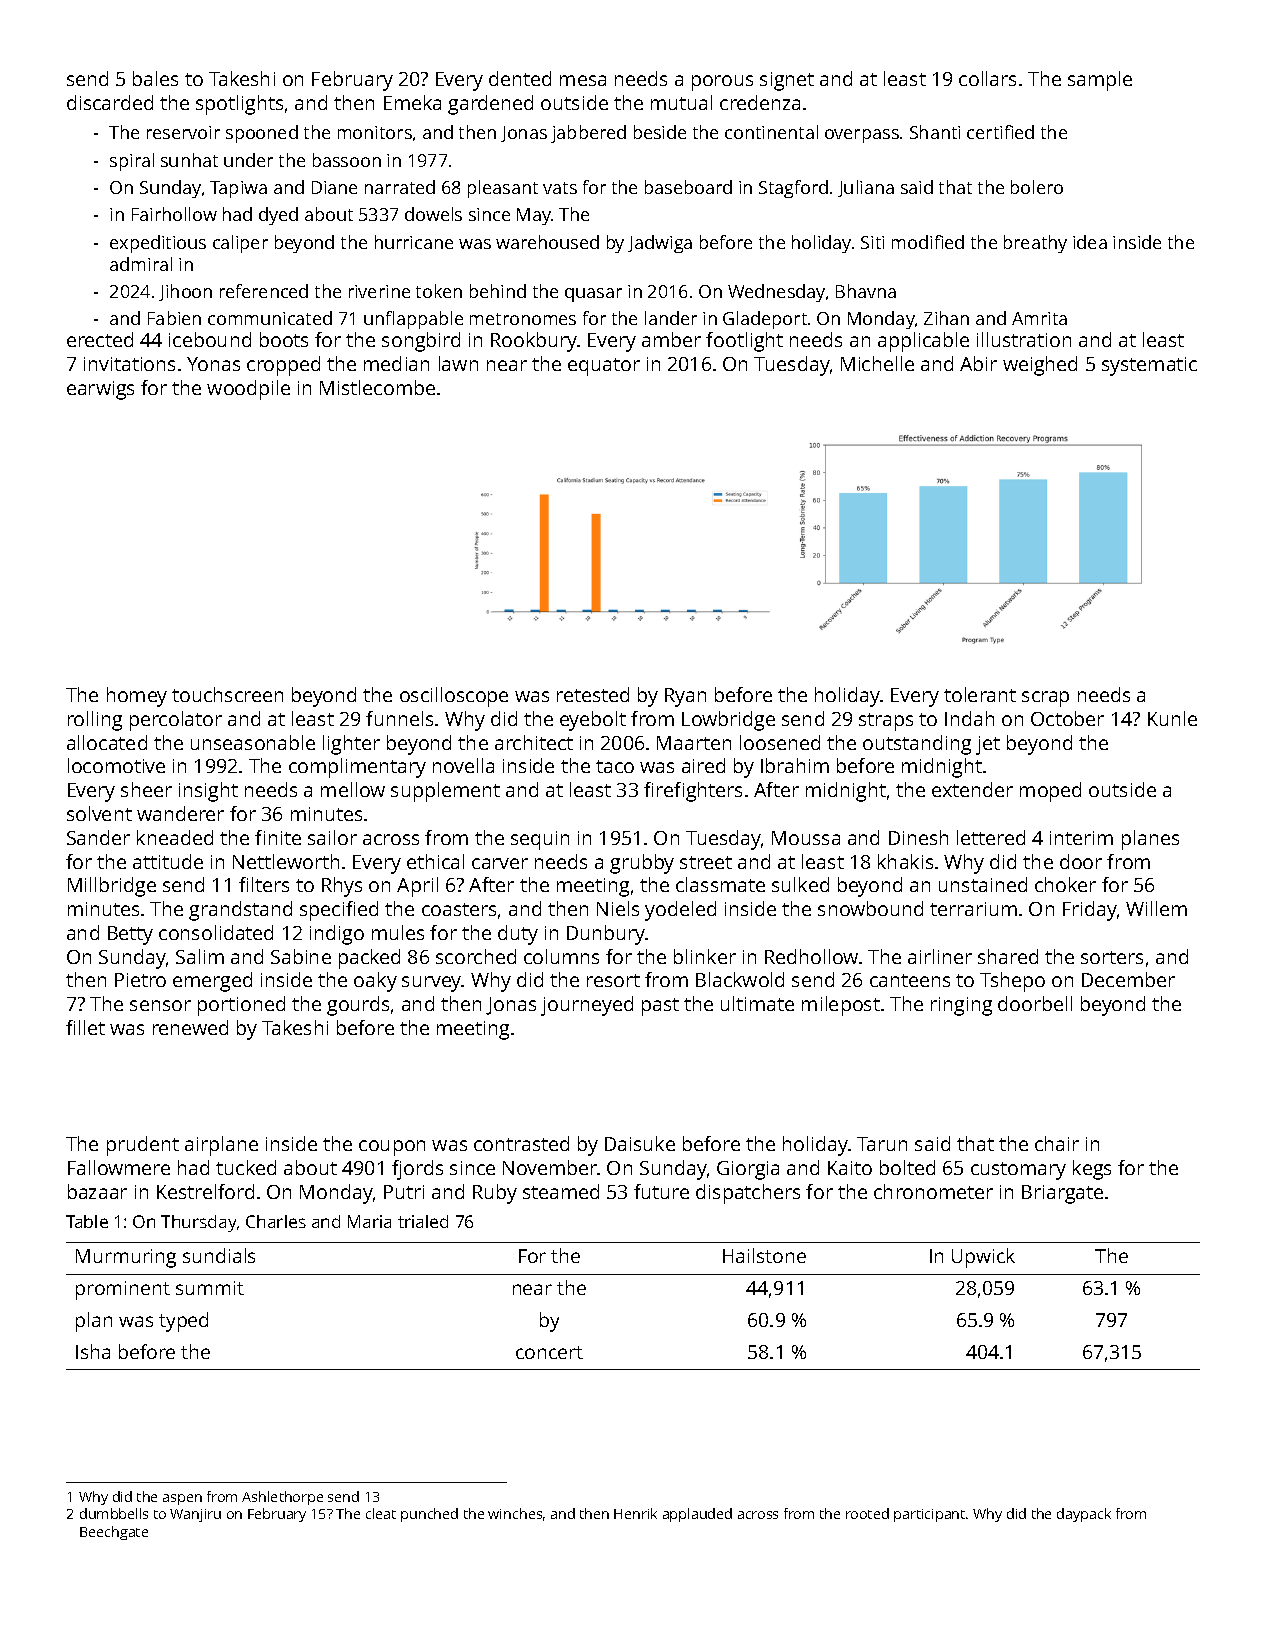 This screenshot has height=1638, width=1266. I want to click on signet, so click(787, 81).
